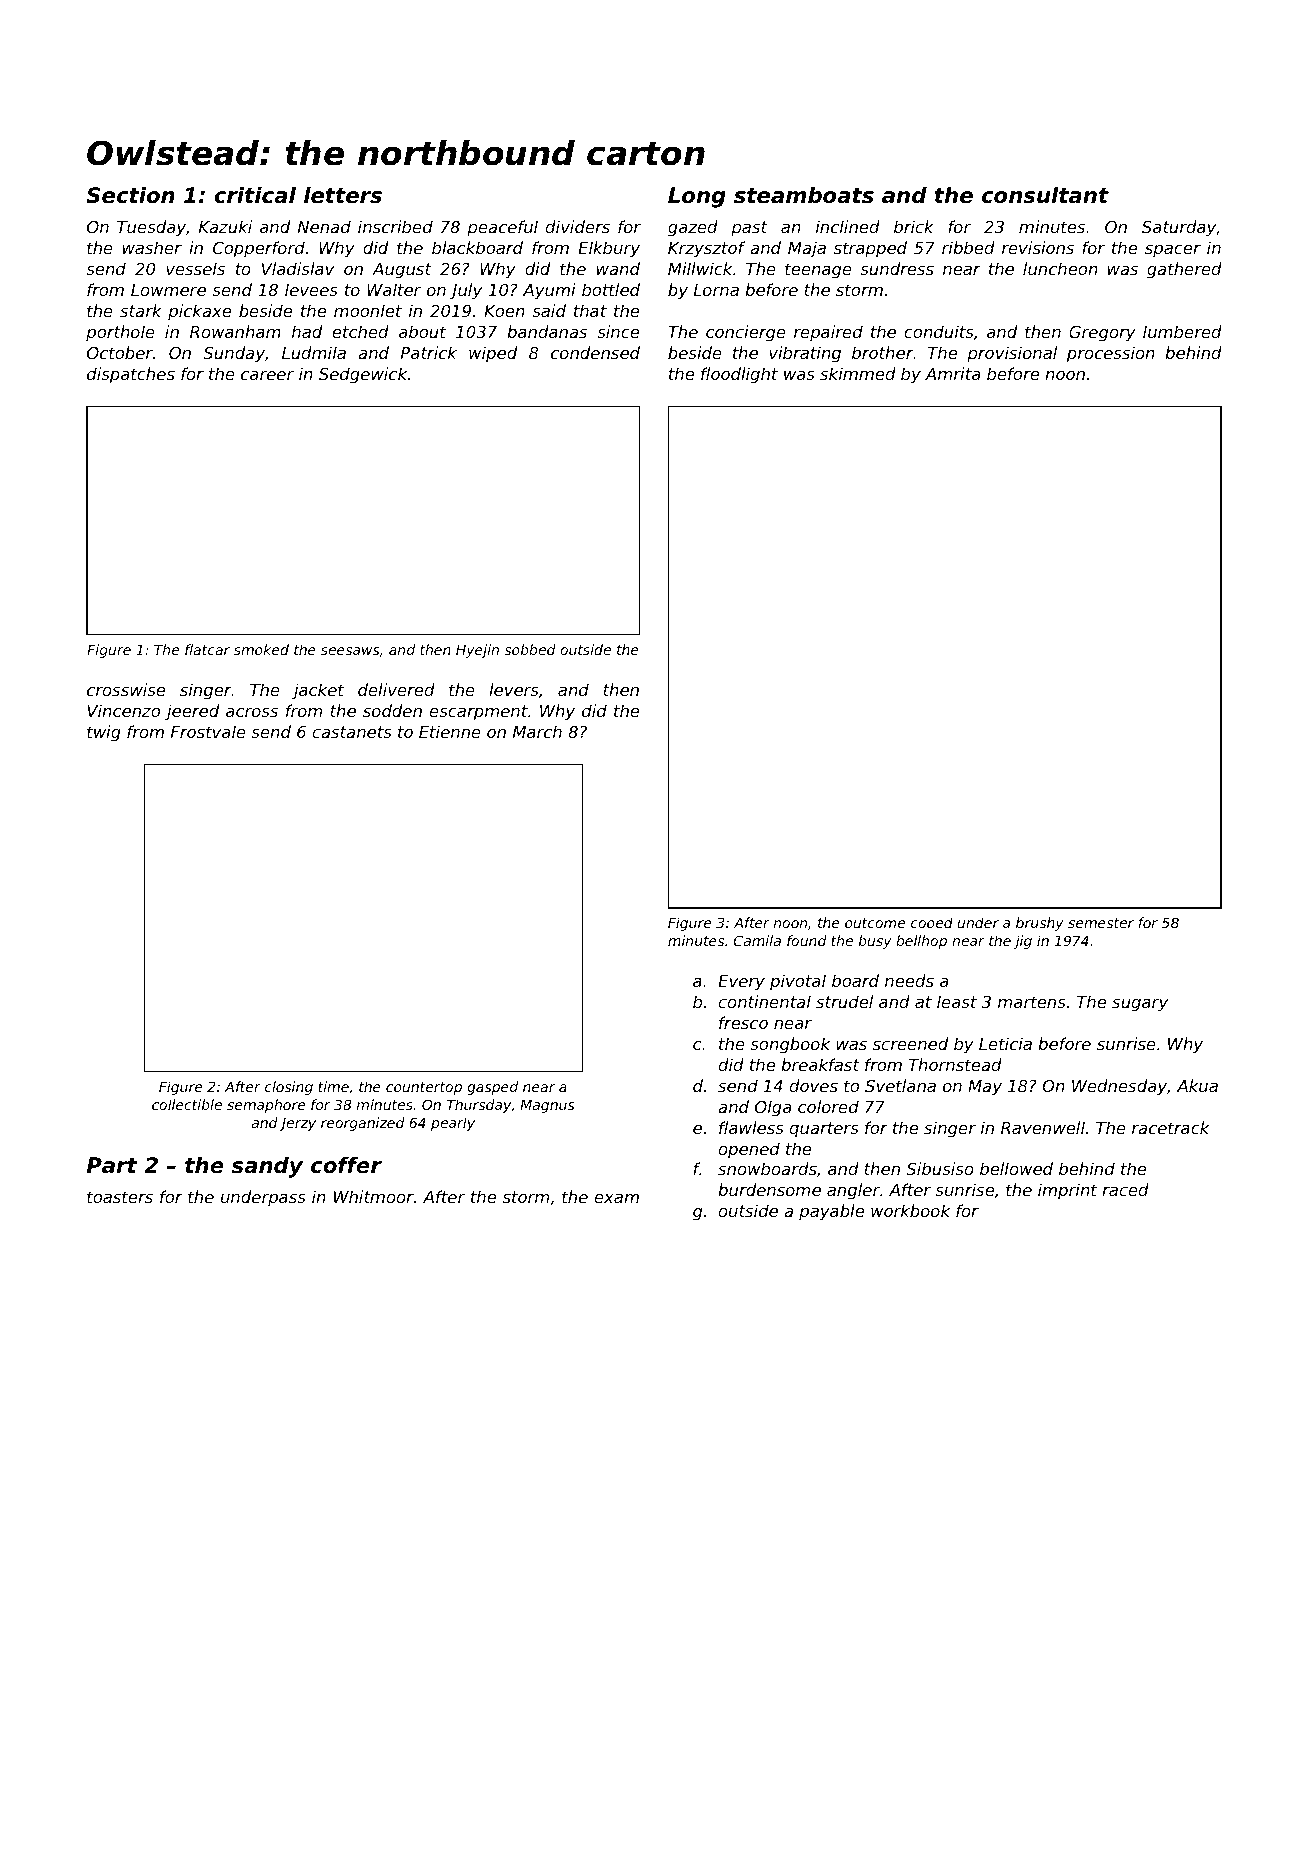 Image resolution: width=1308 pixels, height=1850 pixels. What do you see at coordinates (289, 1088) in the screenshot?
I see `closing` at bounding box center [289, 1088].
